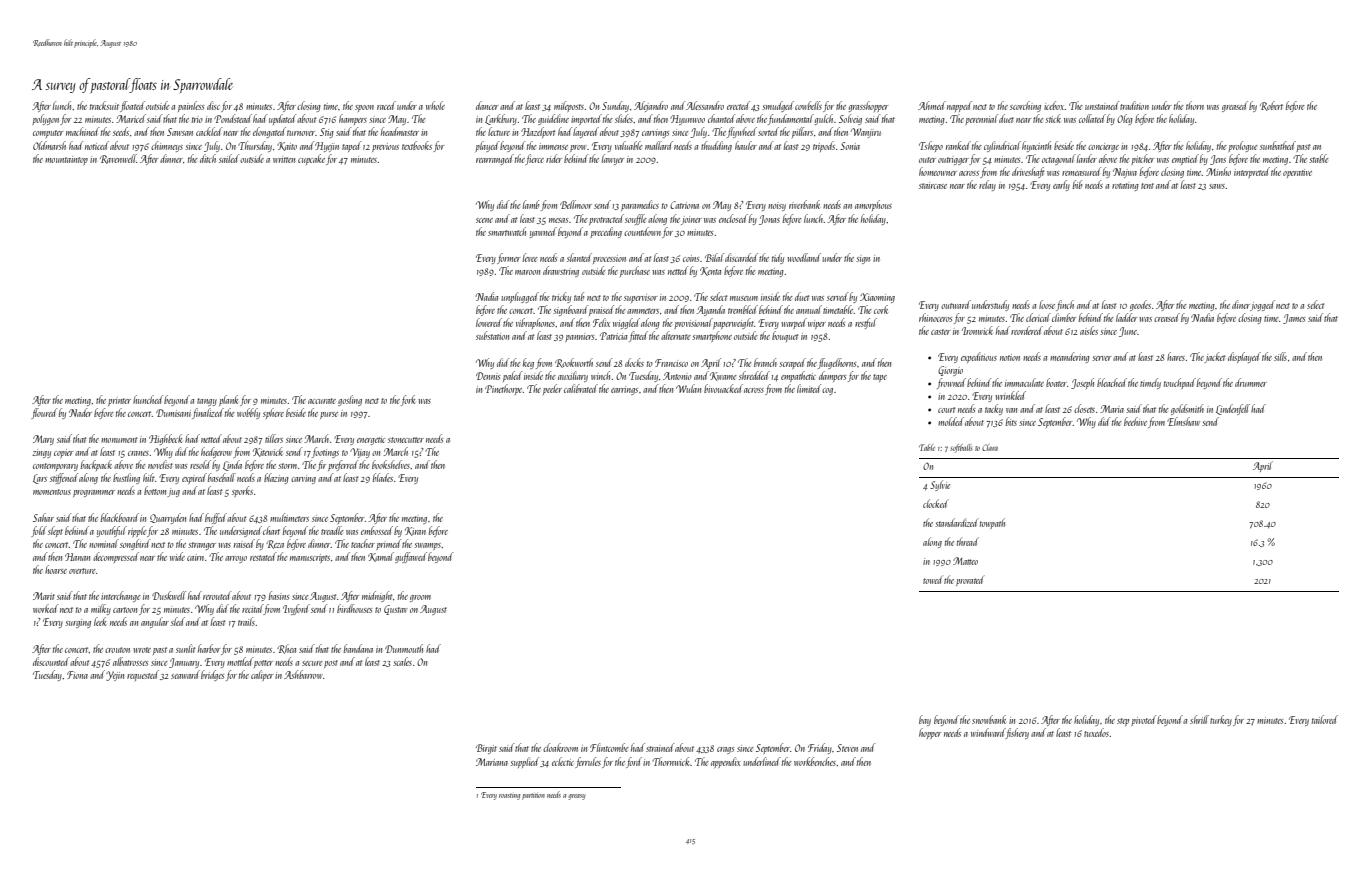  Describe the element at coordinates (940, 485) in the screenshot. I see `Sylvie` at that location.
